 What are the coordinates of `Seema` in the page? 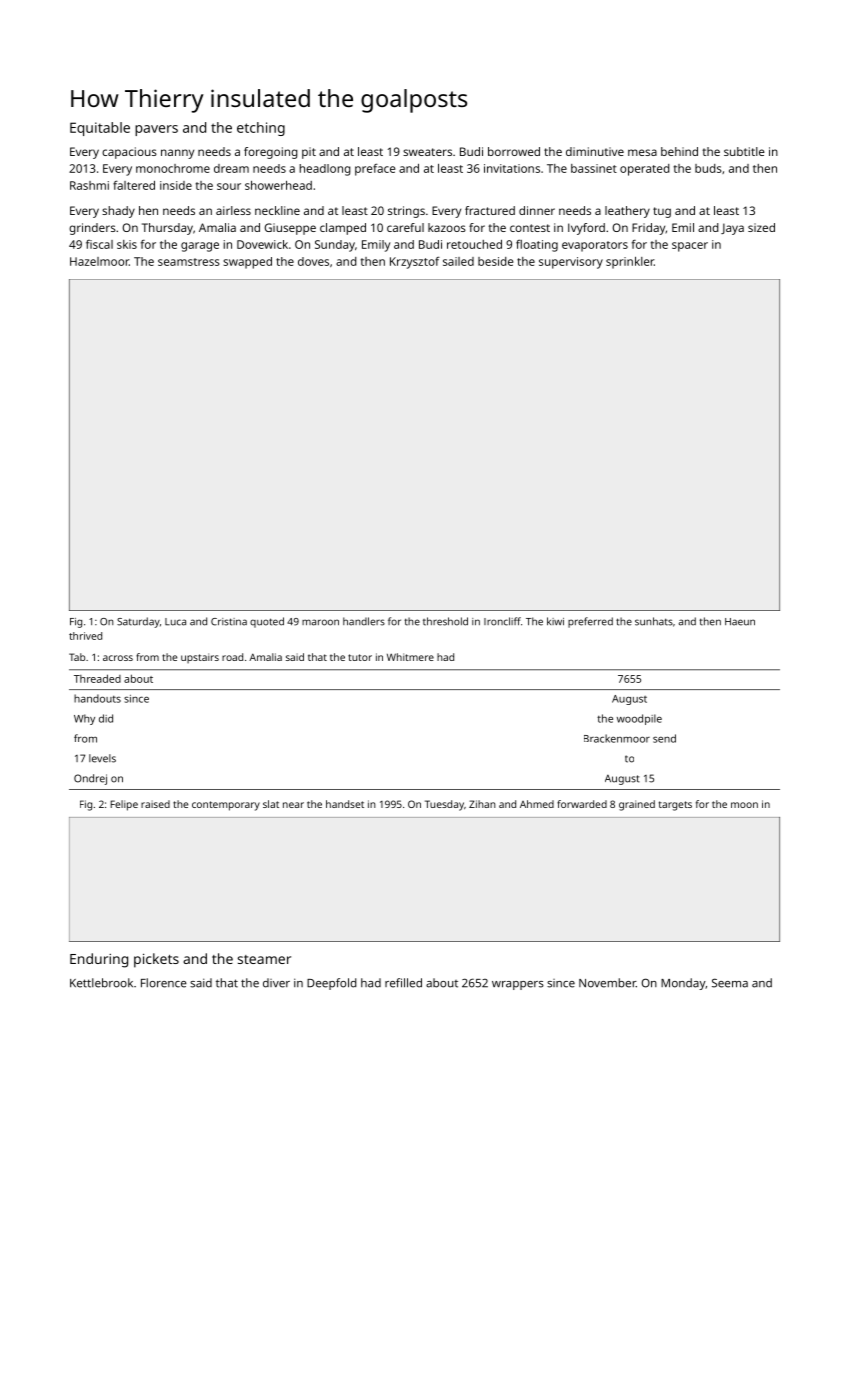 It's located at (730, 983).
